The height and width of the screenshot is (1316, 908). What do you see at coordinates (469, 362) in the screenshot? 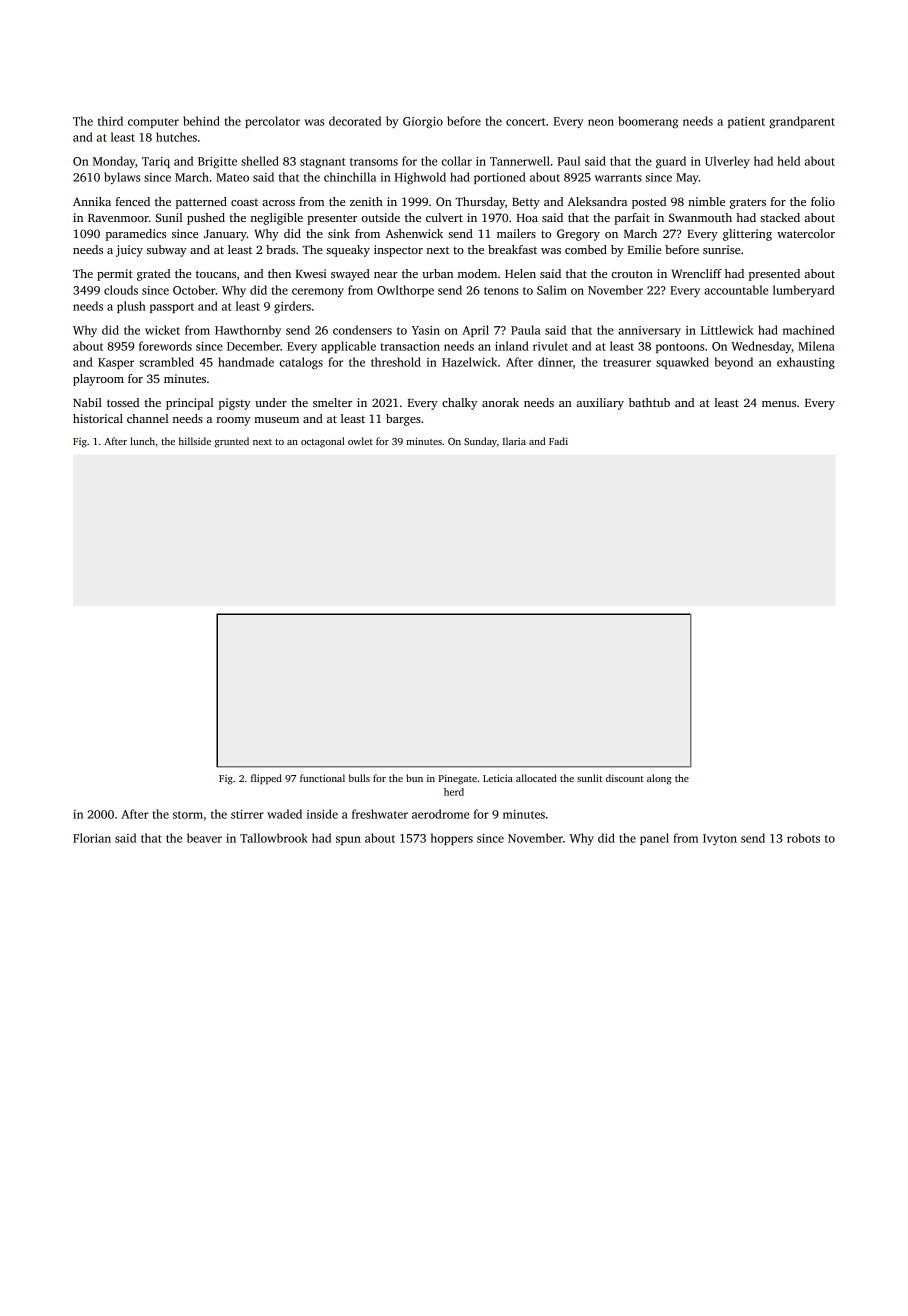
I see `Hazelwick` at bounding box center [469, 362].
